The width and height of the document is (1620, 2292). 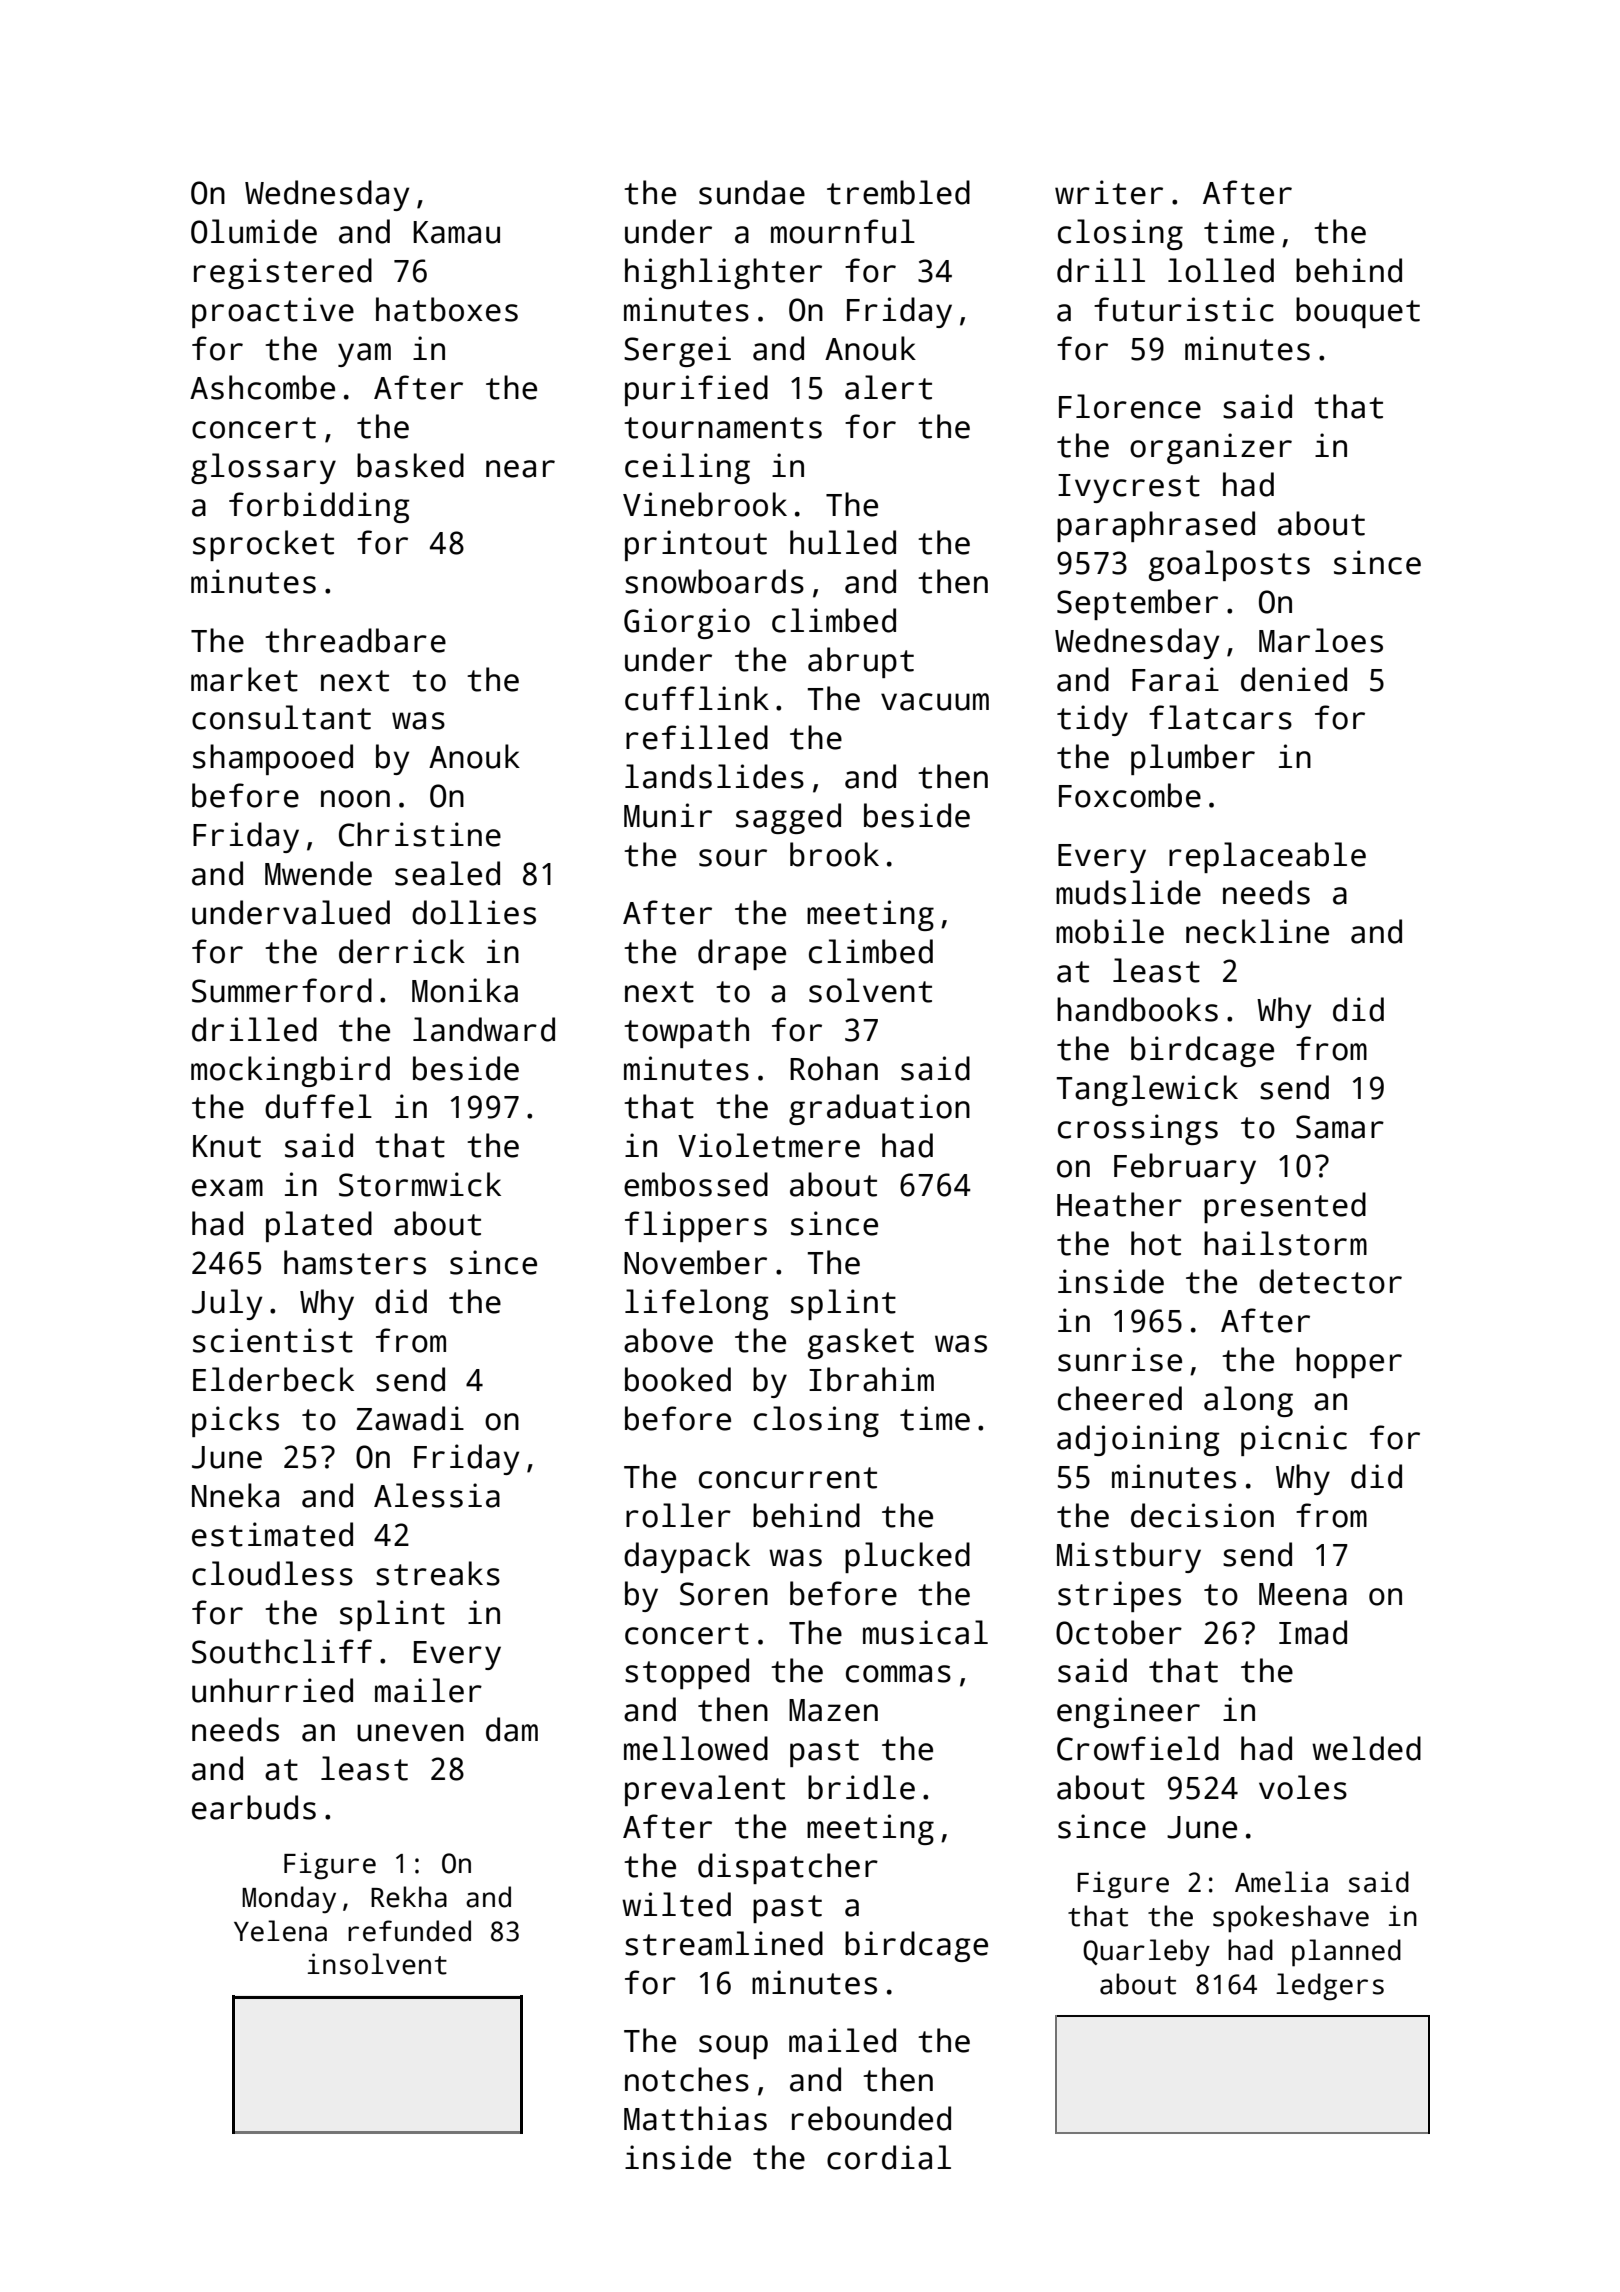 I want to click on Yelena, so click(x=280, y=1931).
